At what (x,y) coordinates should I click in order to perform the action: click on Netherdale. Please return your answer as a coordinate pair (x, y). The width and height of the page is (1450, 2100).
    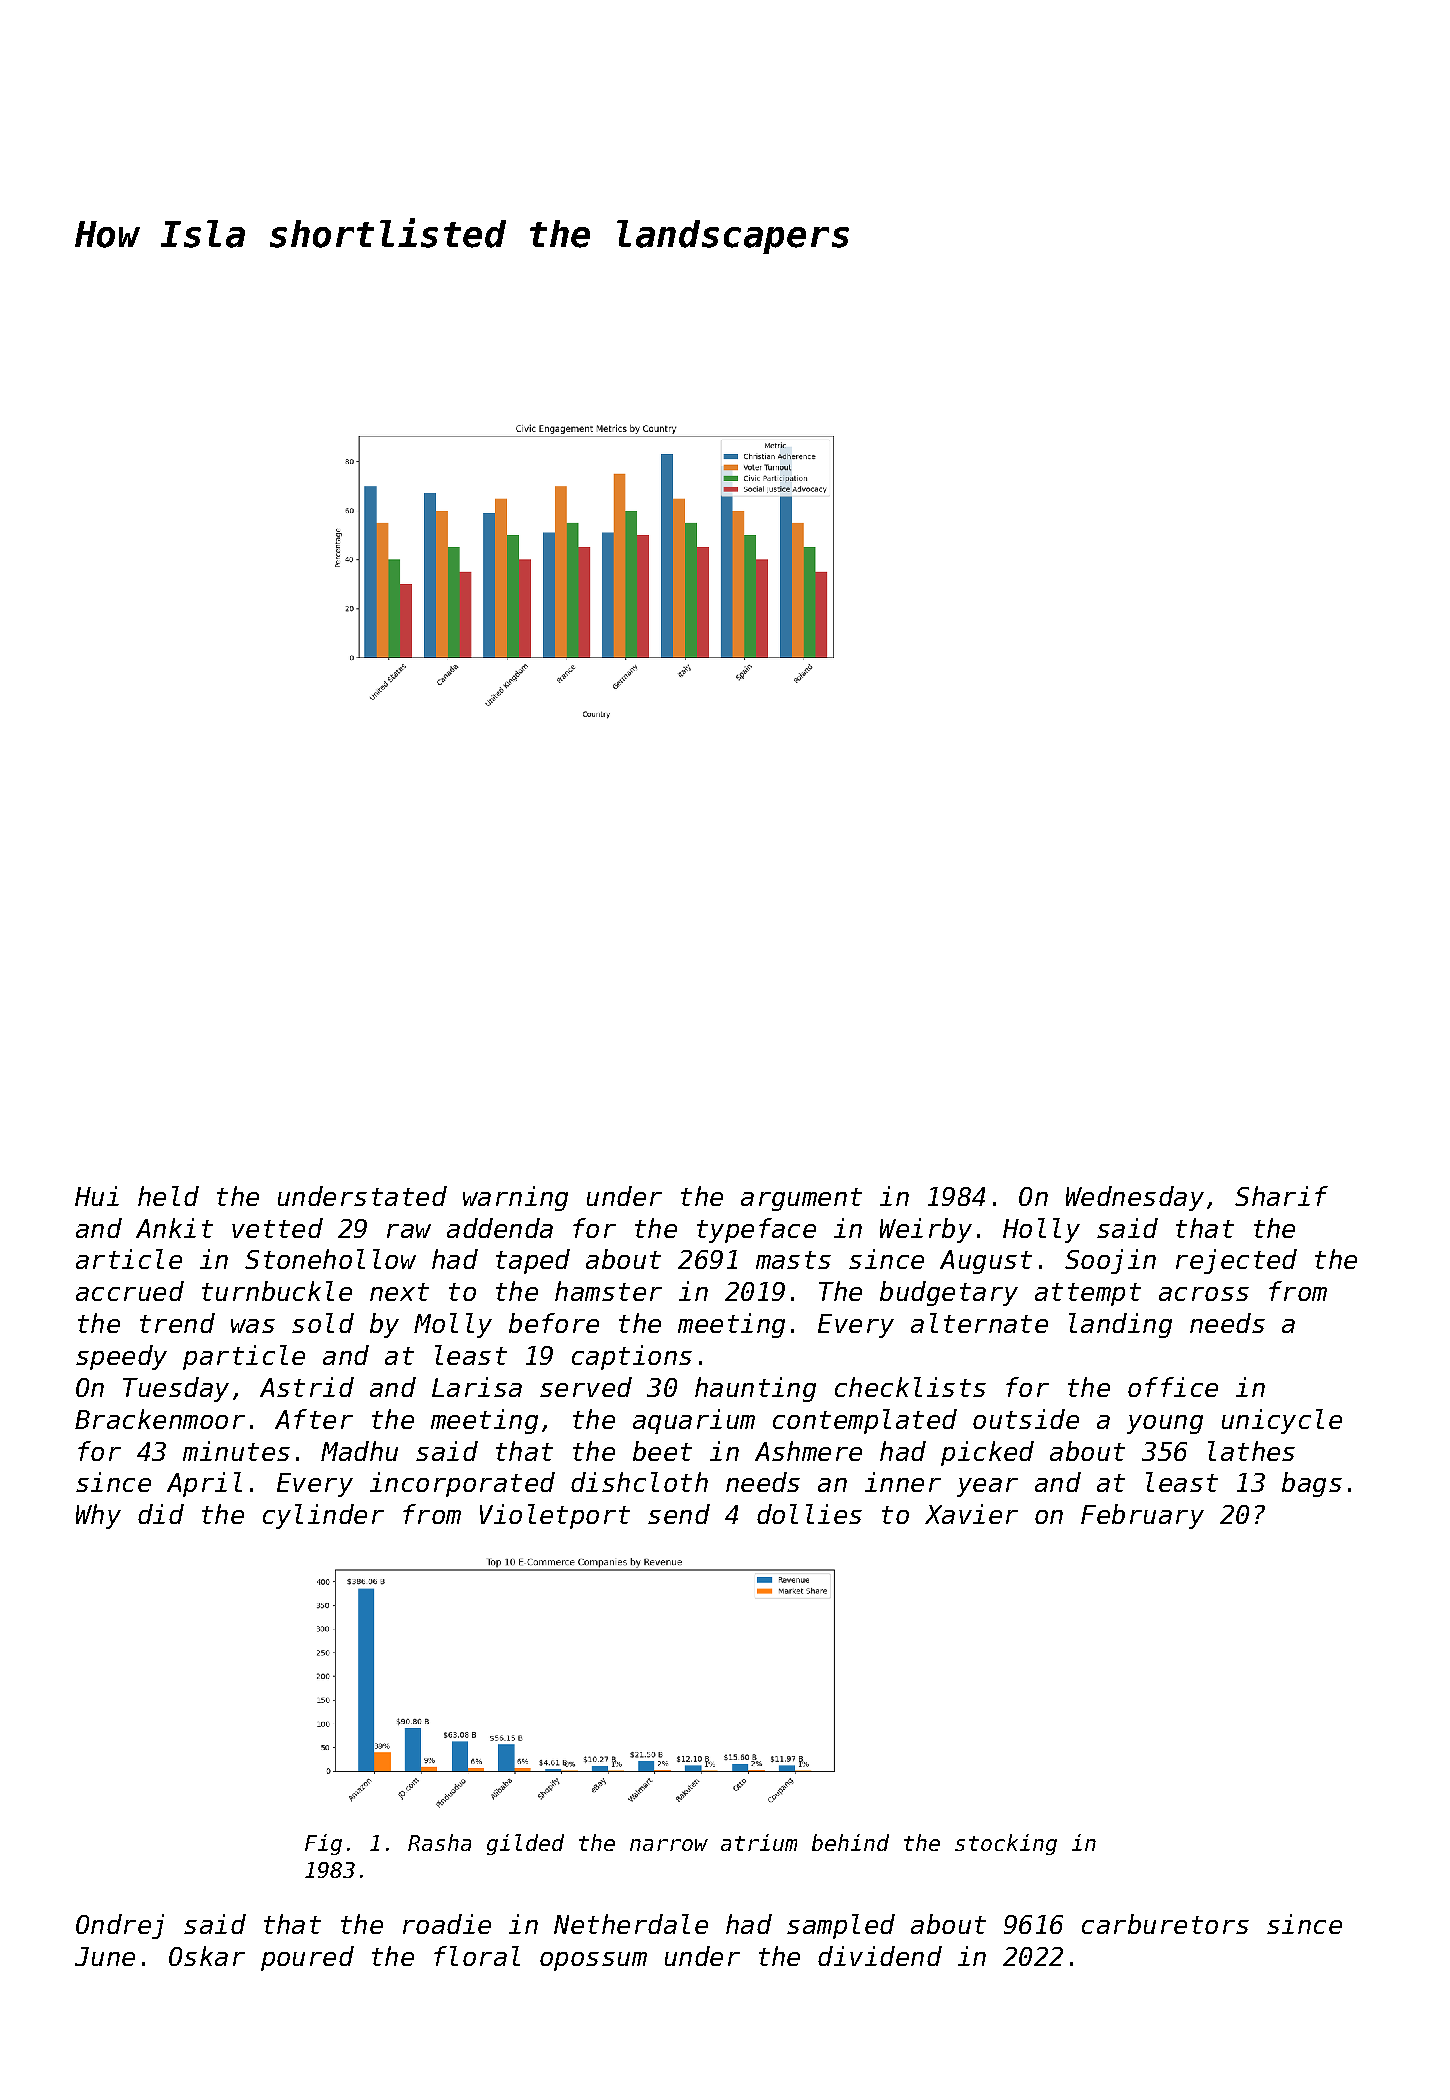
    Looking at the image, I should click on (631, 1924).
